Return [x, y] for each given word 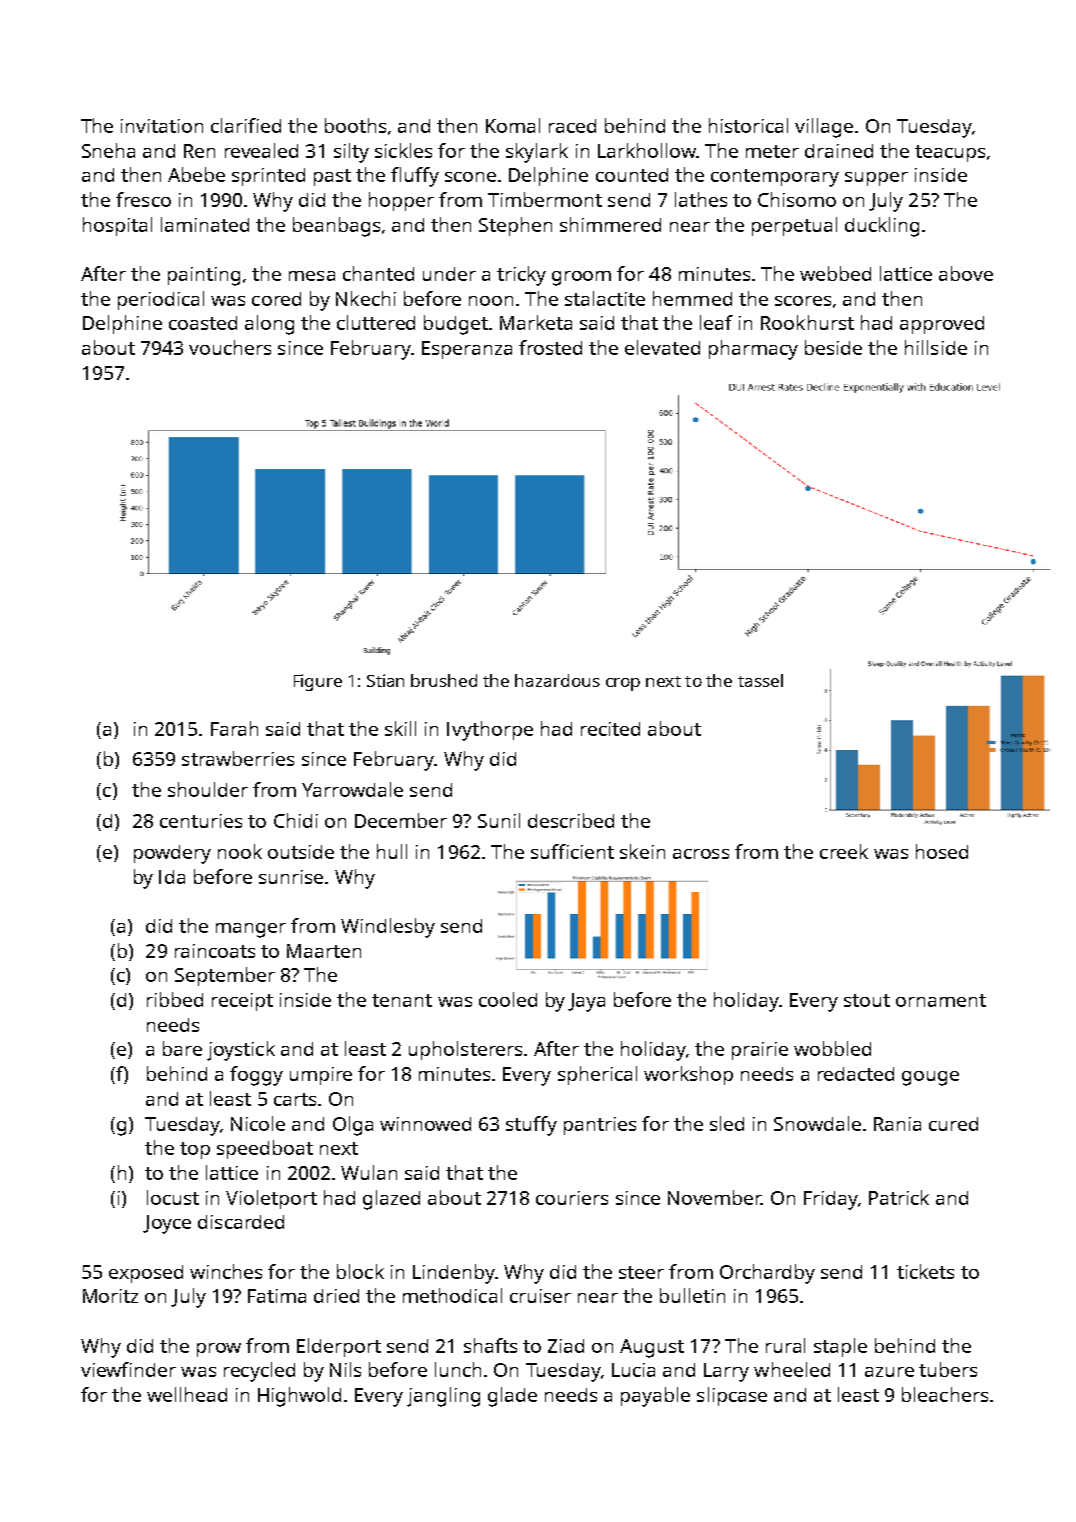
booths [355, 125]
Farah [234, 728]
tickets [925, 1271]
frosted [550, 347]
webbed [835, 273]
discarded [241, 1222]
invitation [162, 126]
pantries [600, 1126]
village [824, 128]
